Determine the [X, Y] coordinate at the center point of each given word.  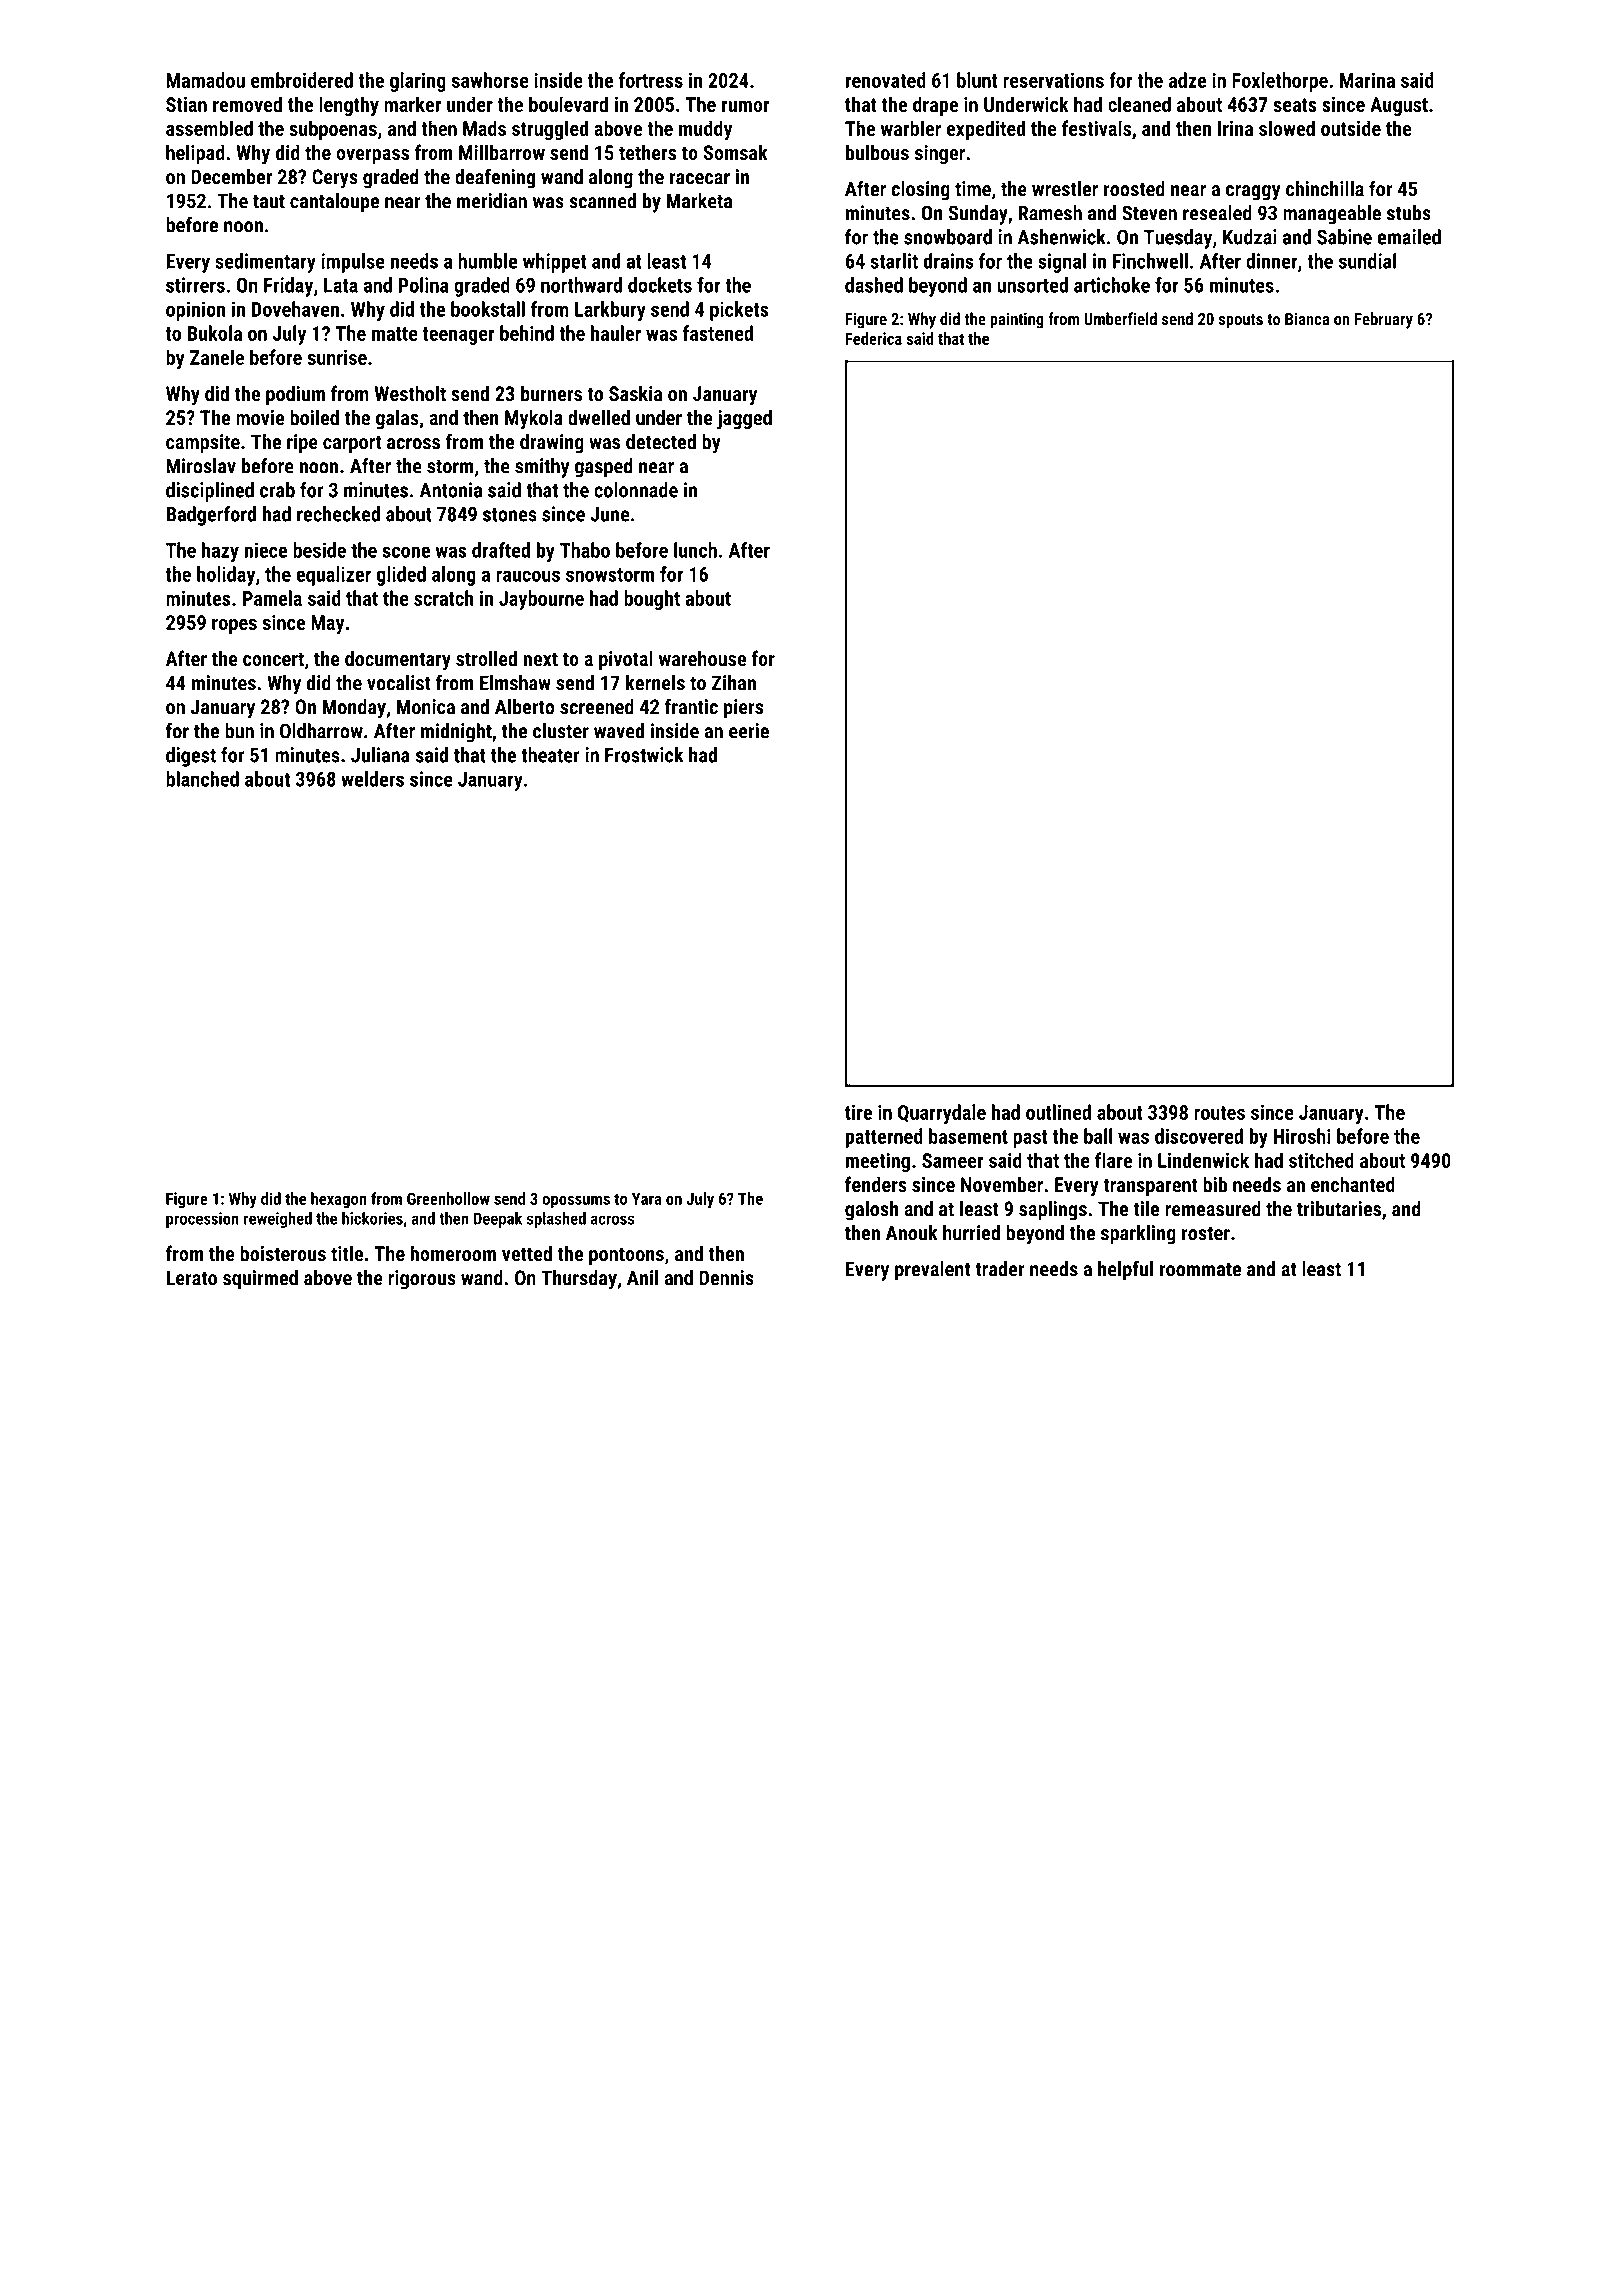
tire [858, 1112]
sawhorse [490, 80]
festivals [1096, 128]
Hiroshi [1302, 1136]
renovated [885, 80]
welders [372, 779]
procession [202, 1220]
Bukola [215, 333]
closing [920, 191]
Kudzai [1250, 237]
